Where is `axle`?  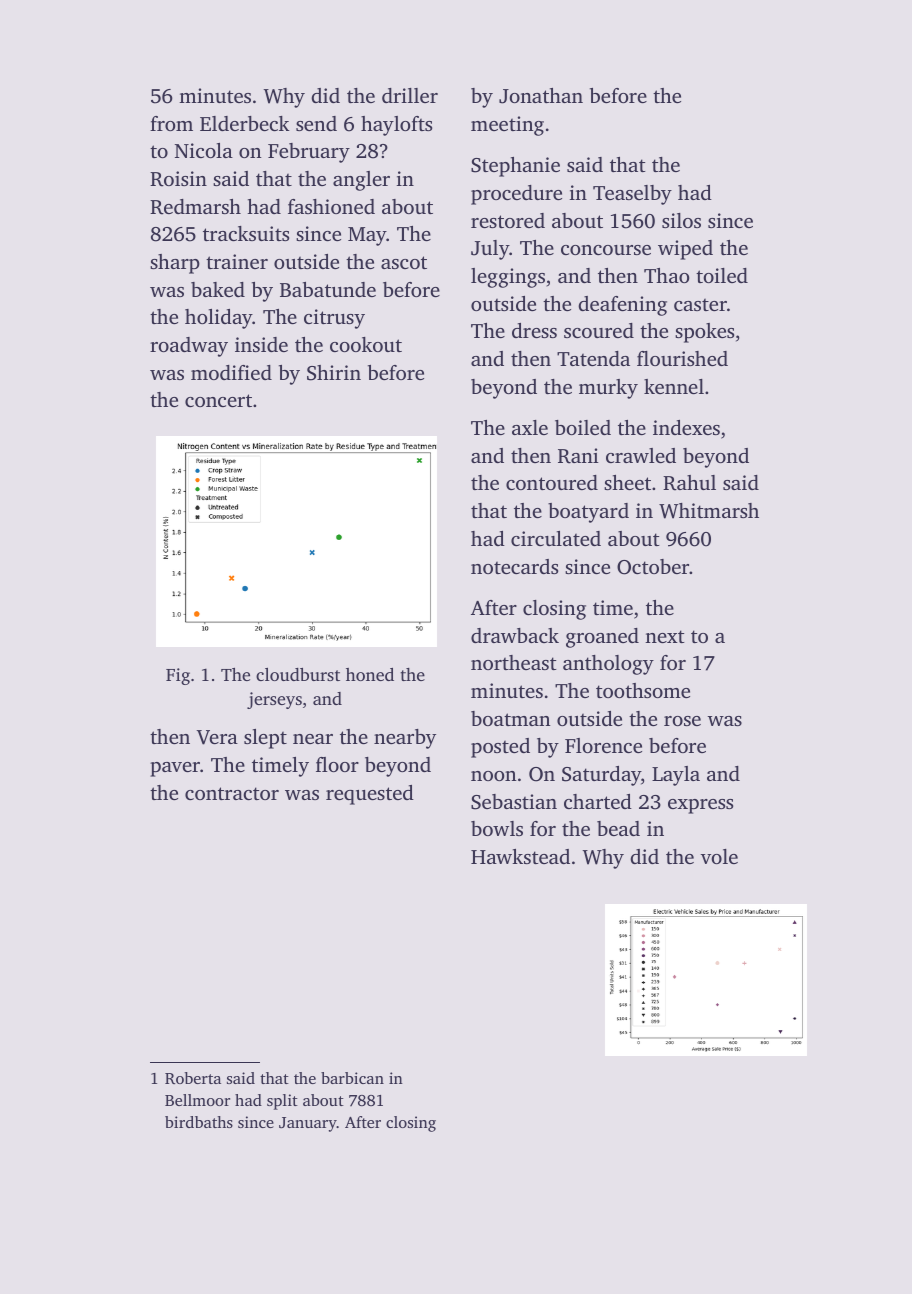
axle is located at coordinates (530, 427).
